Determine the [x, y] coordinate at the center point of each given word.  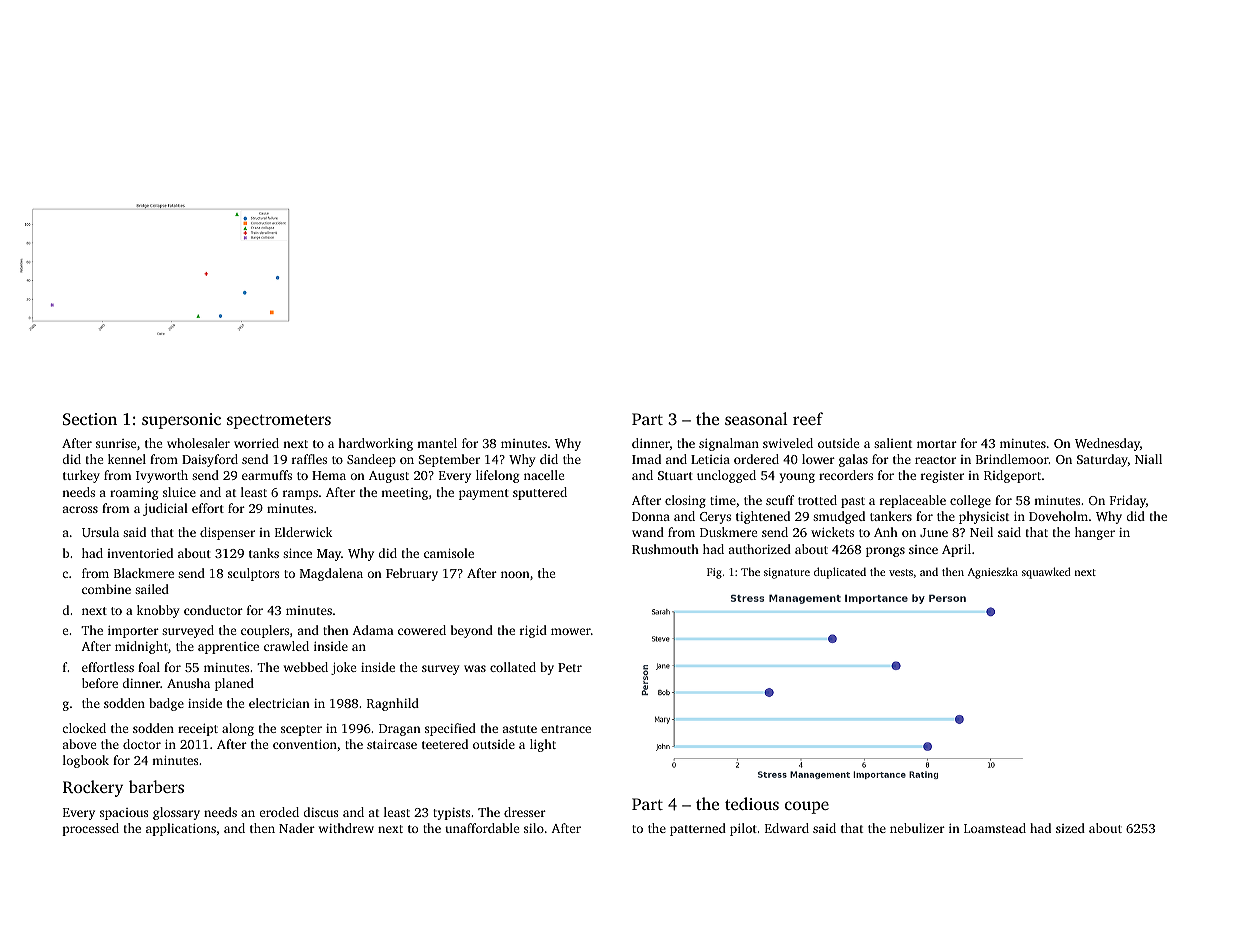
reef [808, 418]
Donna [651, 516]
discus [321, 812]
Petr [570, 667]
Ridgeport [1012, 476]
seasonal [756, 418]
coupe [807, 807]
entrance [566, 729]
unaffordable [482, 828]
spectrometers [279, 422]
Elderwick [303, 532]
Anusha [188, 683]
